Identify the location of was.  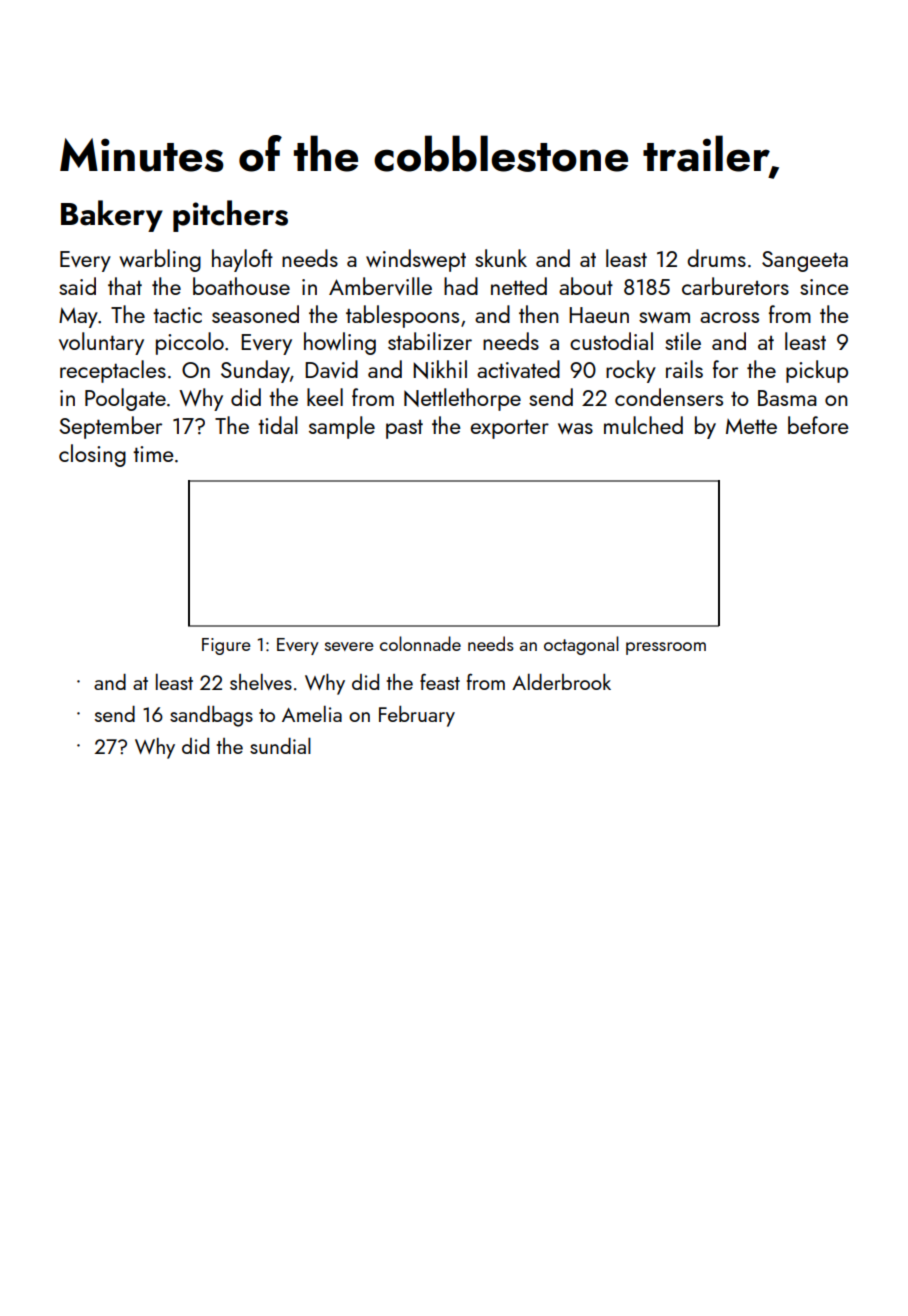
(575, 428).
